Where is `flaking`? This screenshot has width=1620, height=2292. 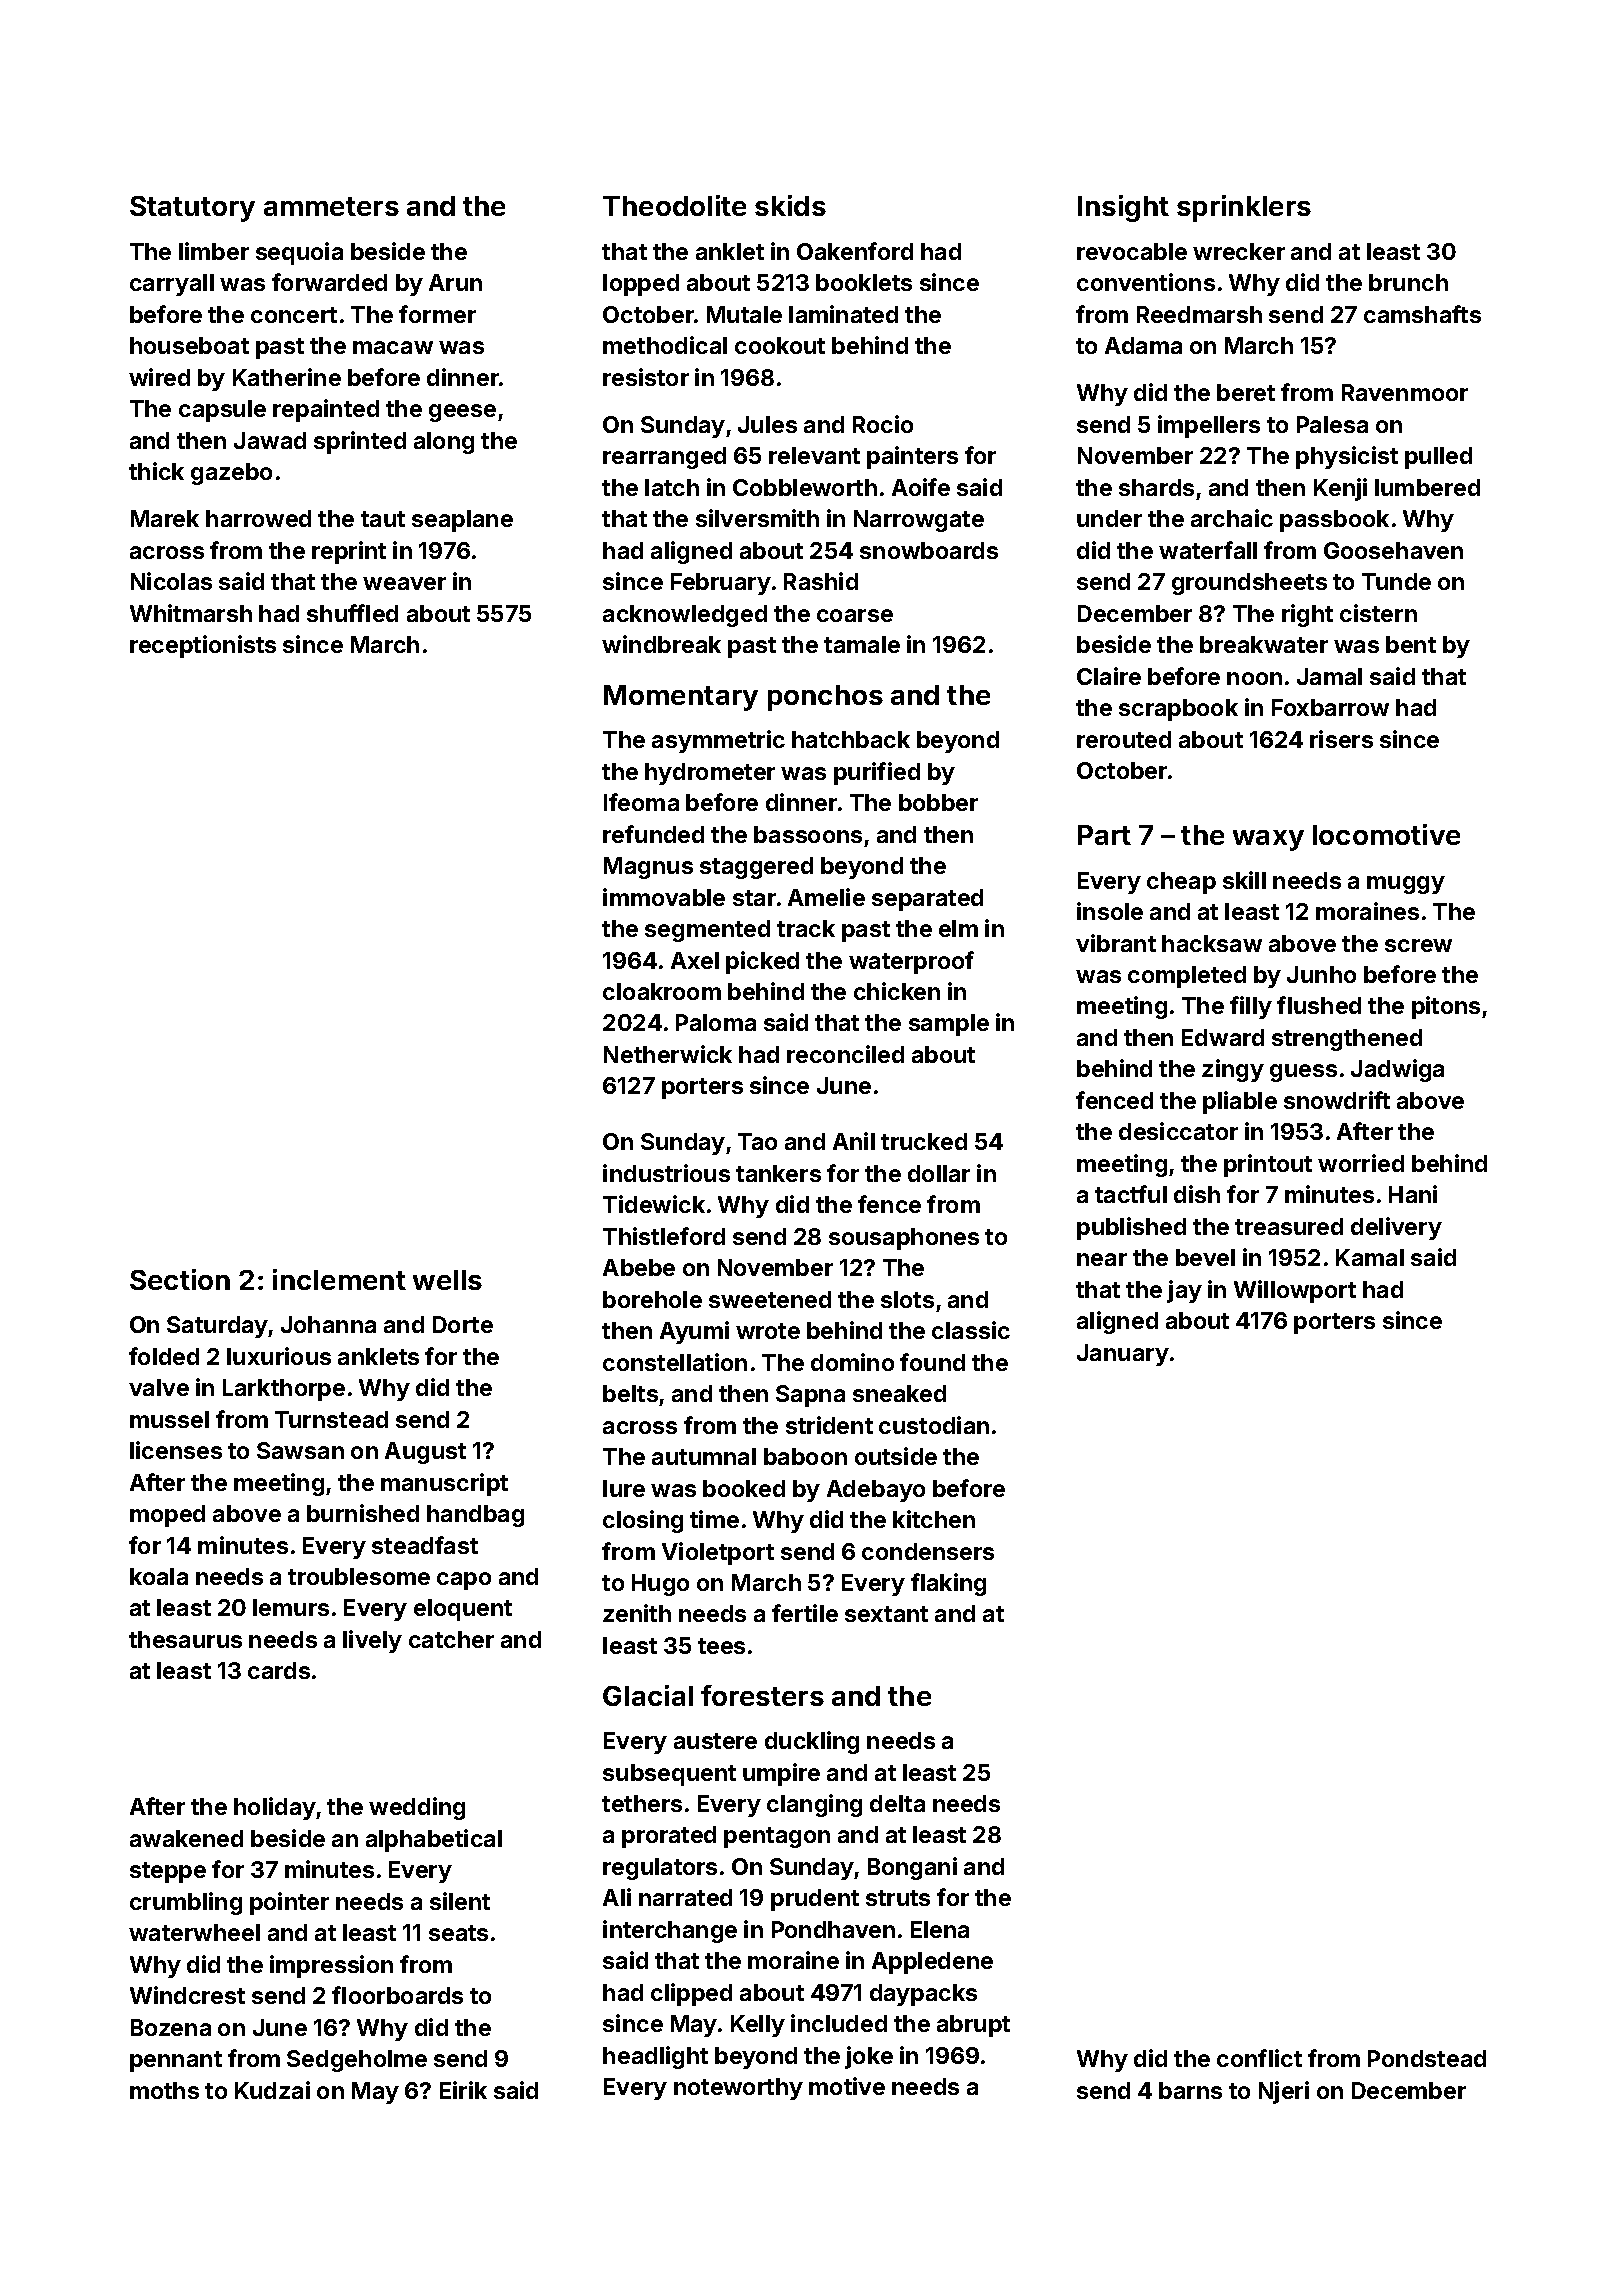 flaking is located at coordinates (948, 1584).
